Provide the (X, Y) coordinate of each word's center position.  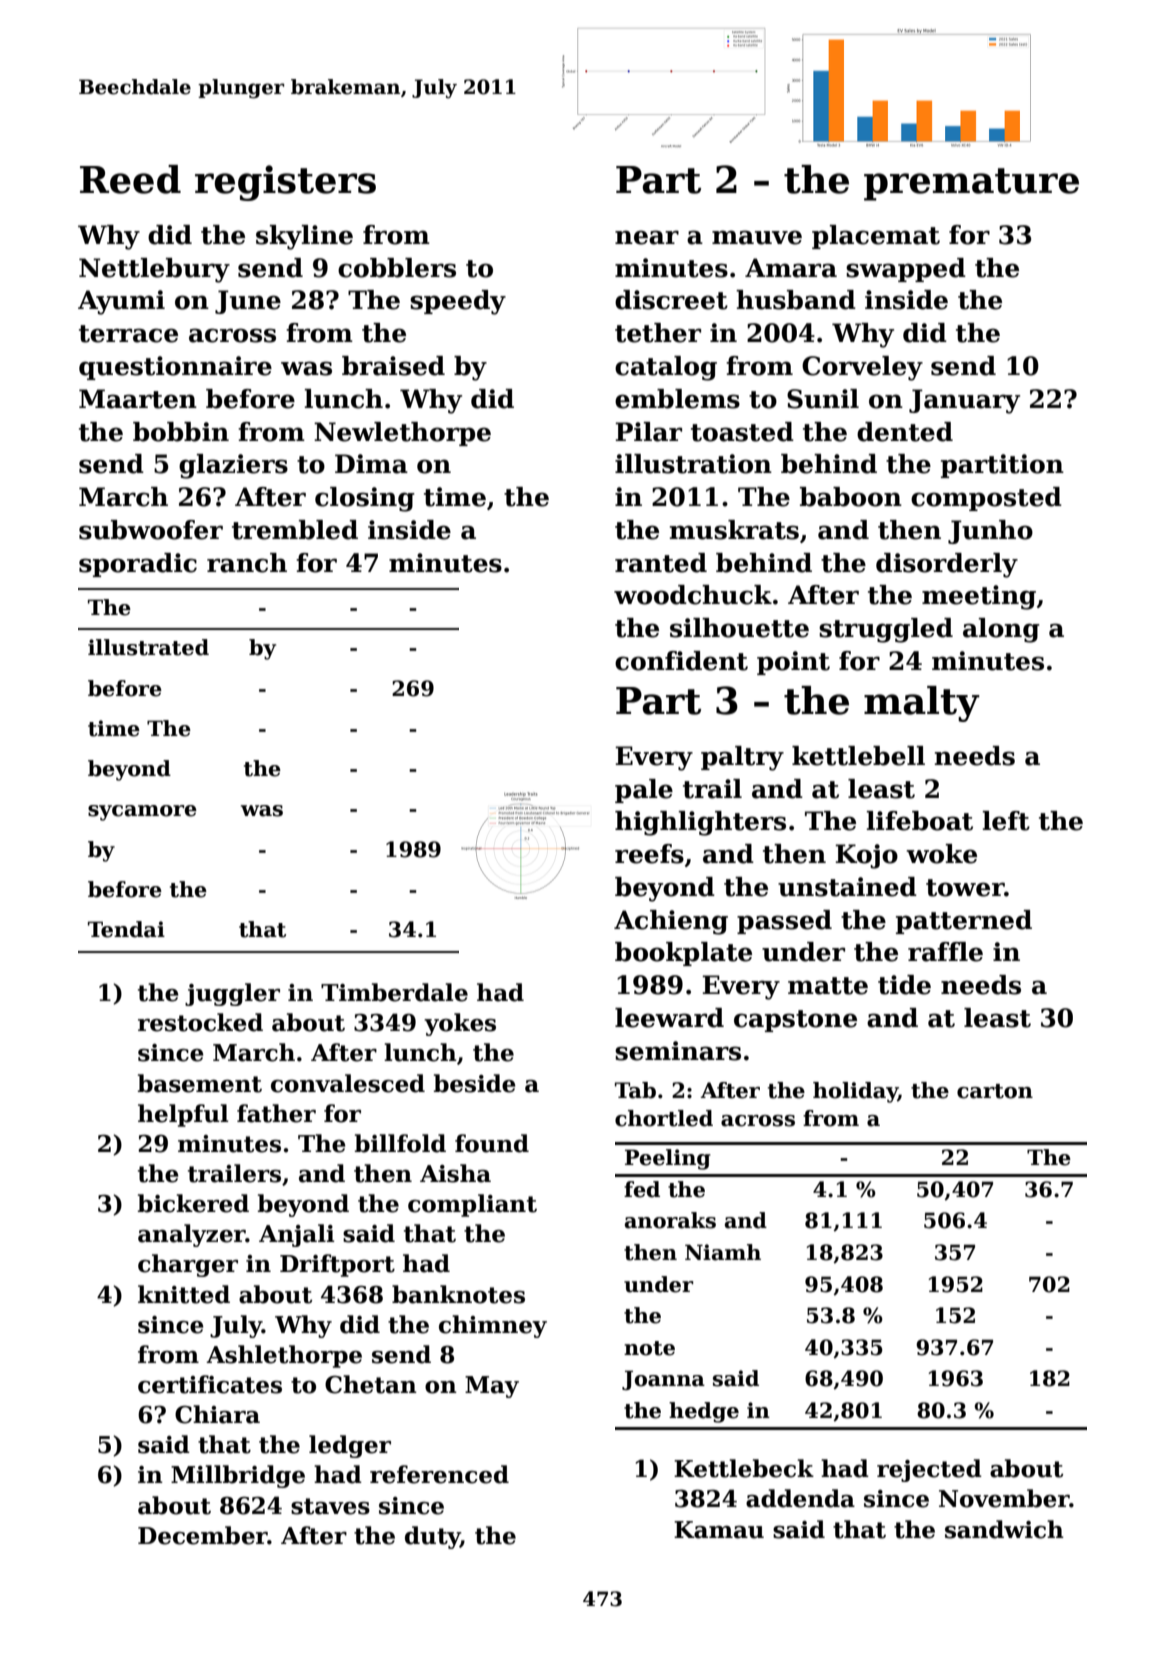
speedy (458, 302)
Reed (130, 179)
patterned (964, 922)
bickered (193, 1203)
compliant (472, 1205)
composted (986, 499)
